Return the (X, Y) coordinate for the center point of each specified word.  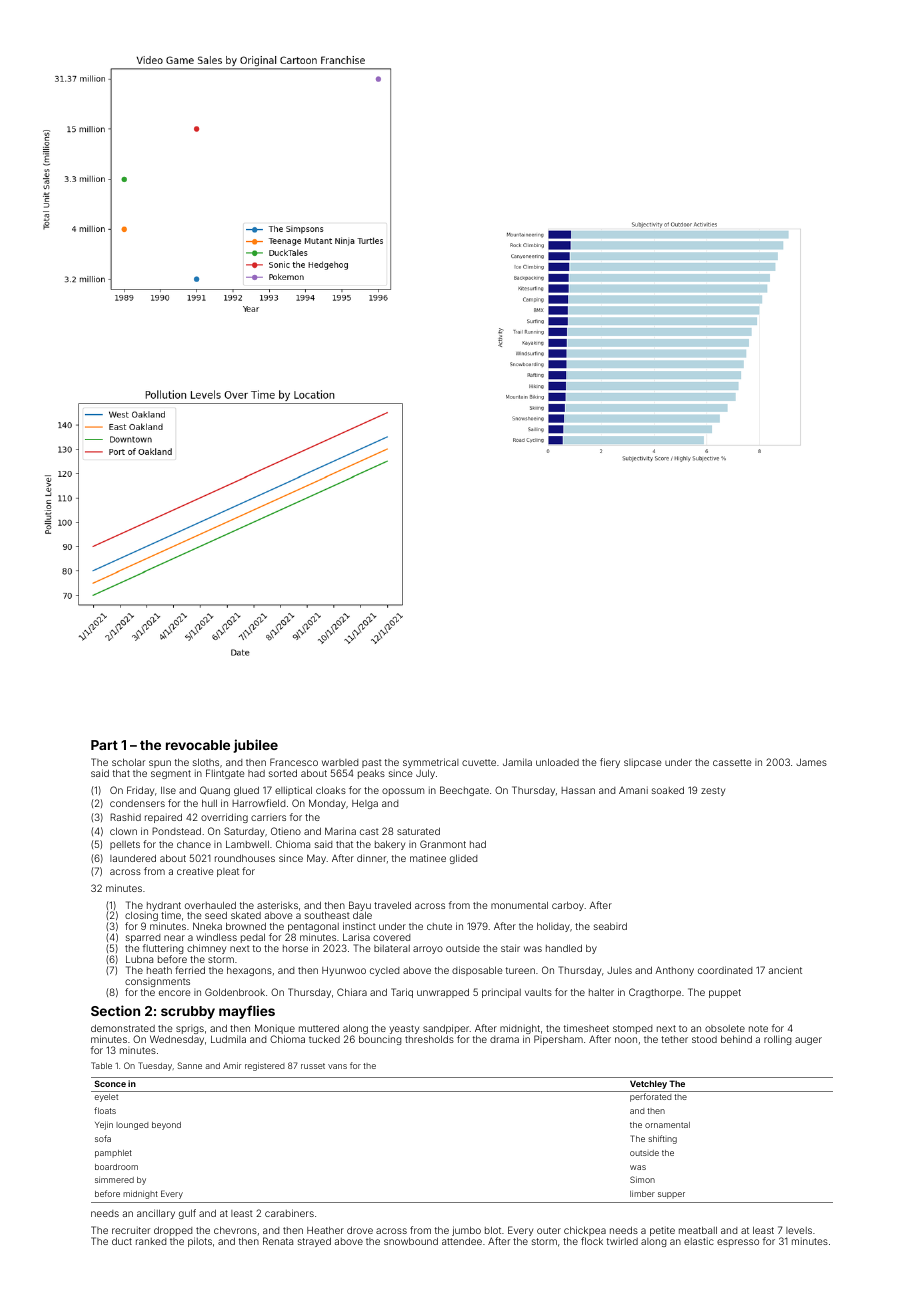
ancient (785, 970)
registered (265, 1066)
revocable (198, 745)
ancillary (156, 1214)
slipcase (642, 763)
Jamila (517, 762)
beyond (166, 1126)
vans (337, 1066)
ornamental (667, 1125)
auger (808, 1041)
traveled (392, 905)
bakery (390, 845)
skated (246, 915)
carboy (568, 906)
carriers (268, 818)
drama (504, 1039)
